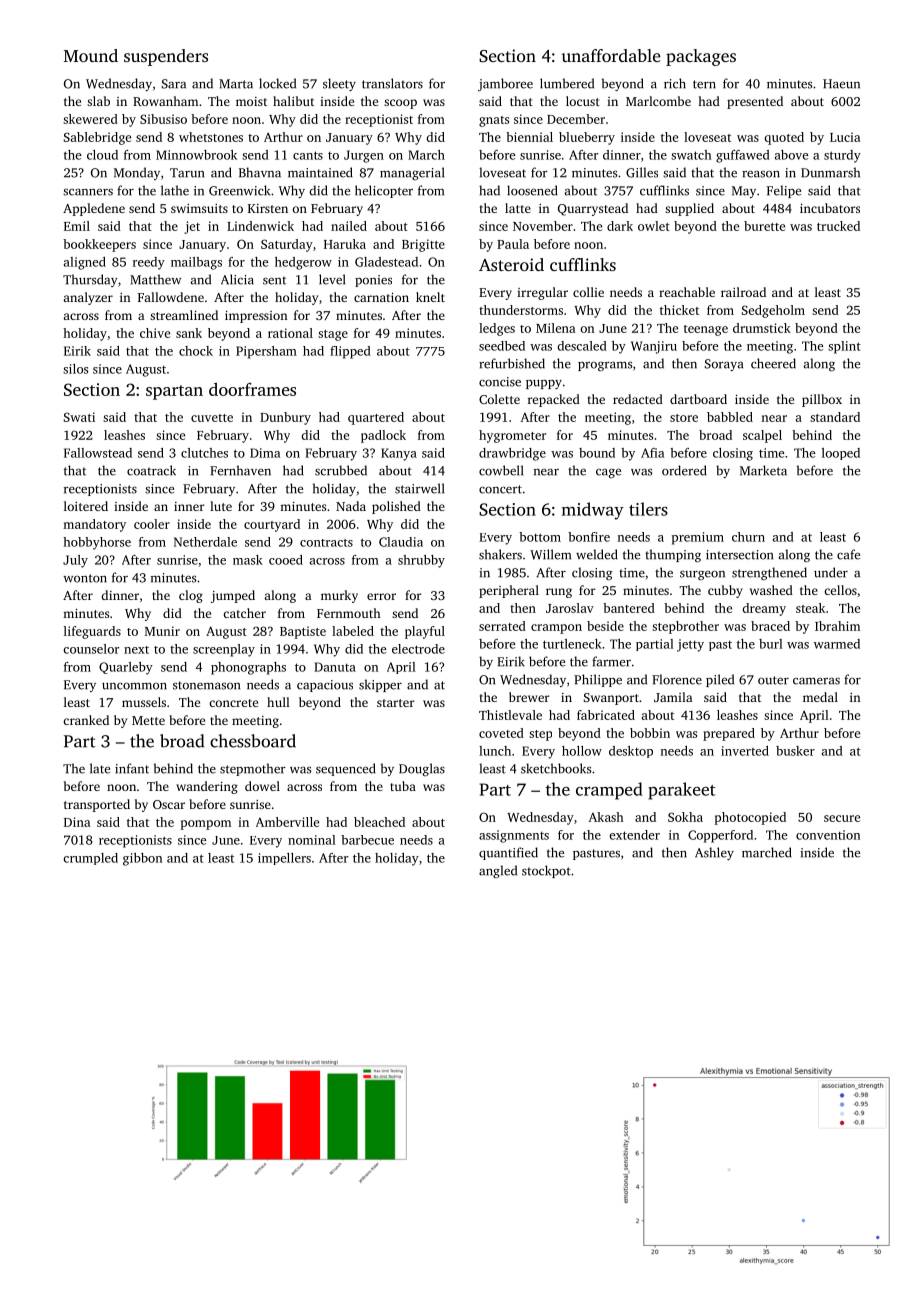 Image resolution: width=924 pixels, height=1308 pixels. Describe the element at coordinates (333, 335) in the image. I see `stage` at that location.
